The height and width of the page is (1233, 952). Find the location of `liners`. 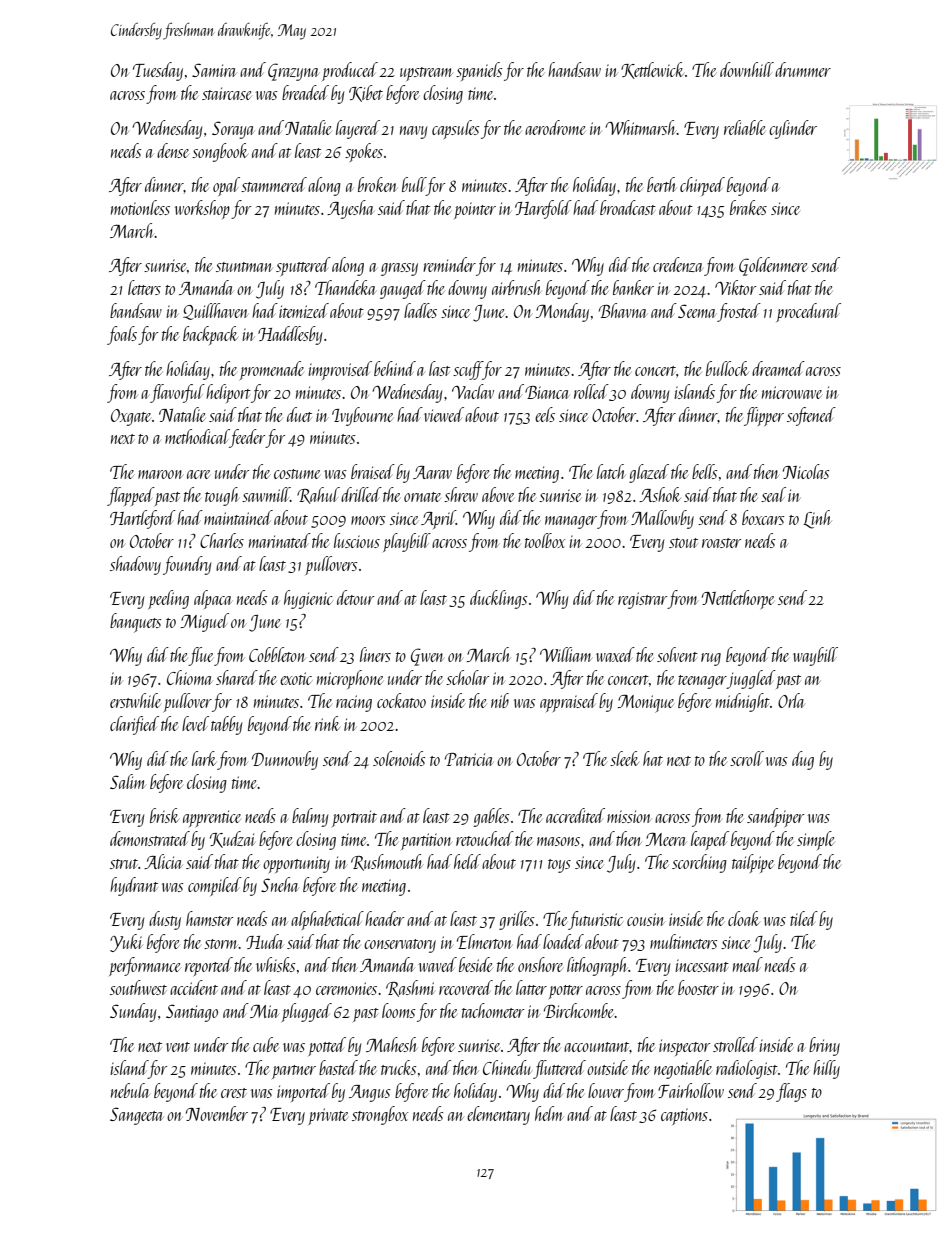

liners is located at coordinates (375, 654).
